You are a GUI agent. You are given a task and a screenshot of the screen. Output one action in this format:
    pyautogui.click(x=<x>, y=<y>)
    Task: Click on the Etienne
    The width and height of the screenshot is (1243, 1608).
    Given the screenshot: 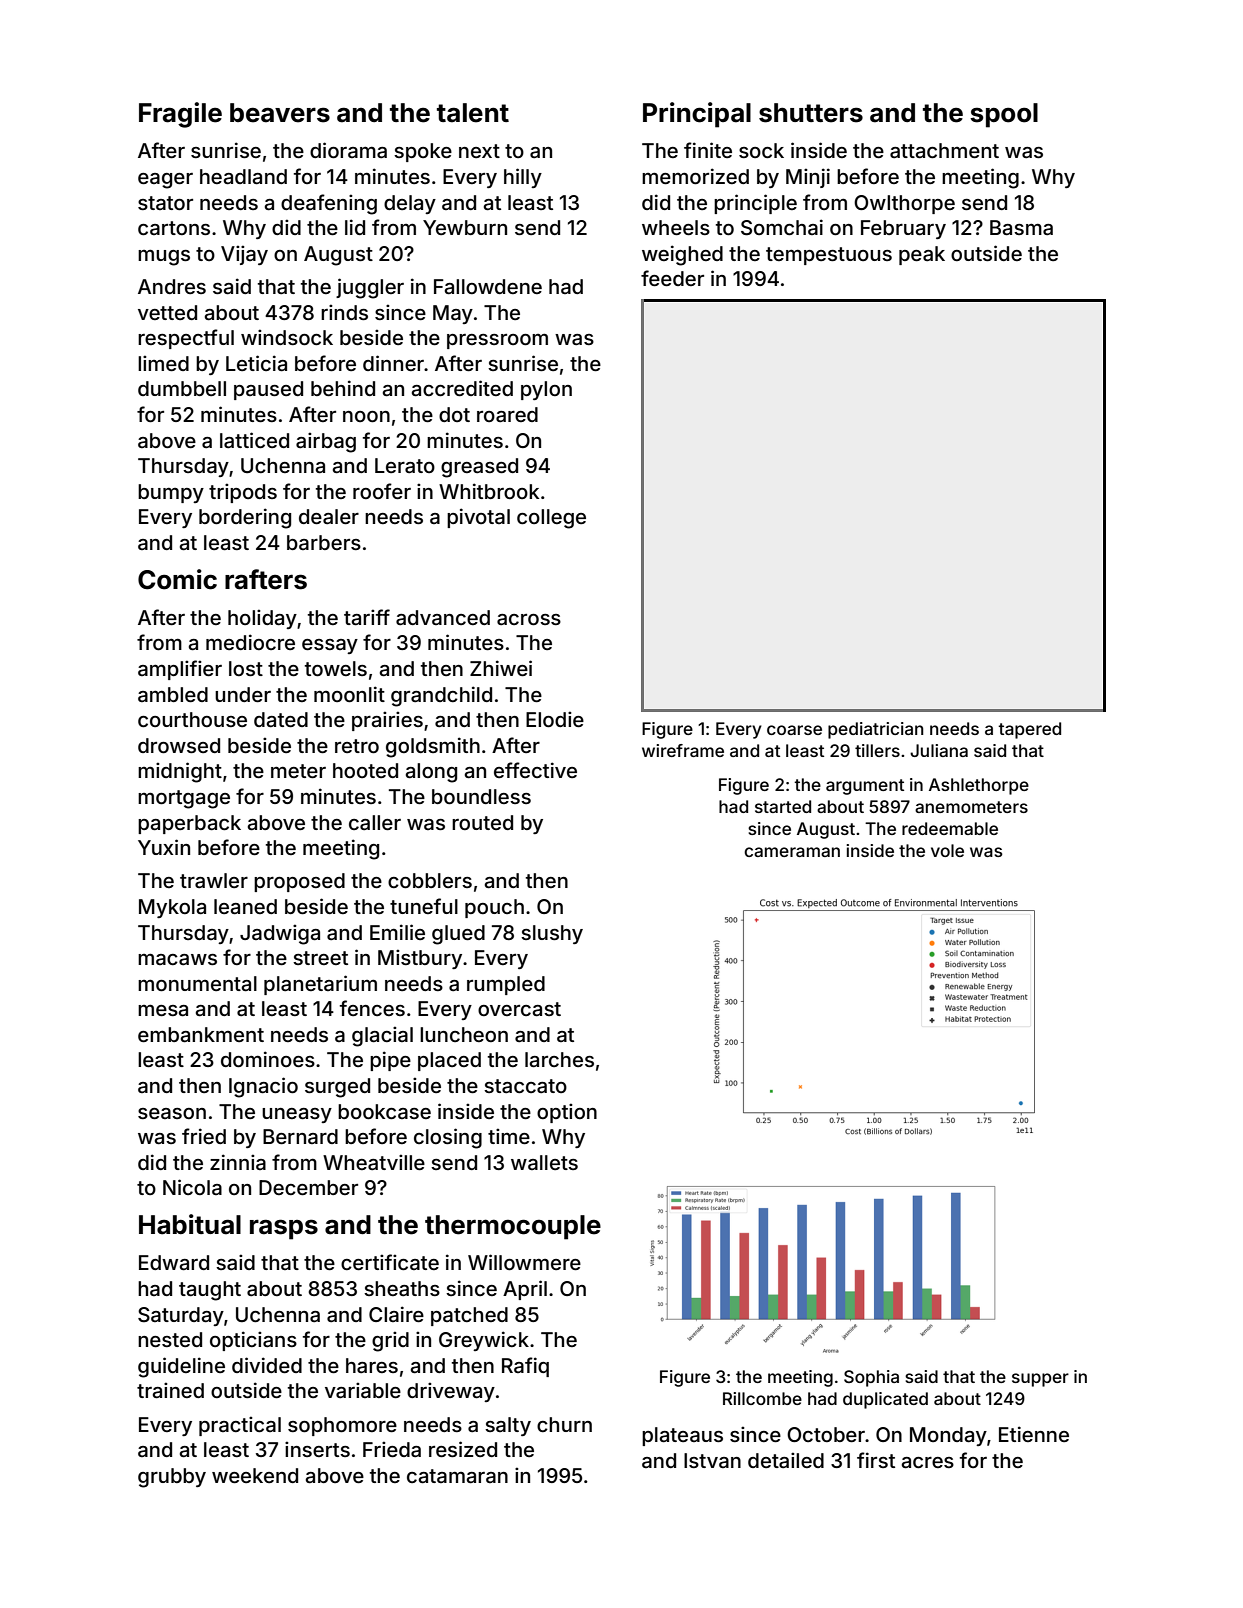 What is the action you would take?
    pyautogui.click(x=1034, y=1434)
